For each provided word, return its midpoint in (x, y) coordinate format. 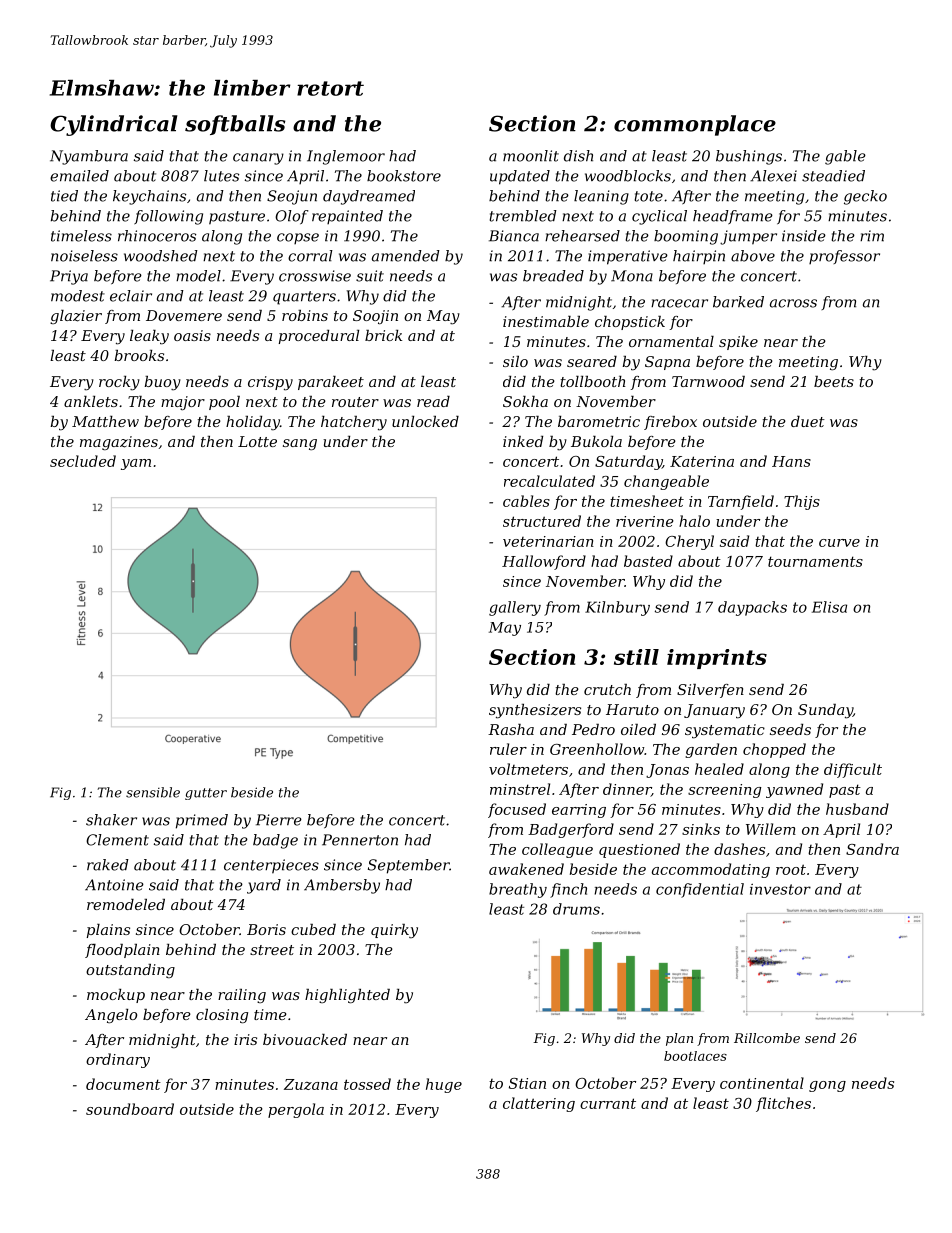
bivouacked (305, 1039)
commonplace (695, 125)
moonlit (531, 156)
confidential (700, 890)
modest (78, 296)
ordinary (118, 1060)
